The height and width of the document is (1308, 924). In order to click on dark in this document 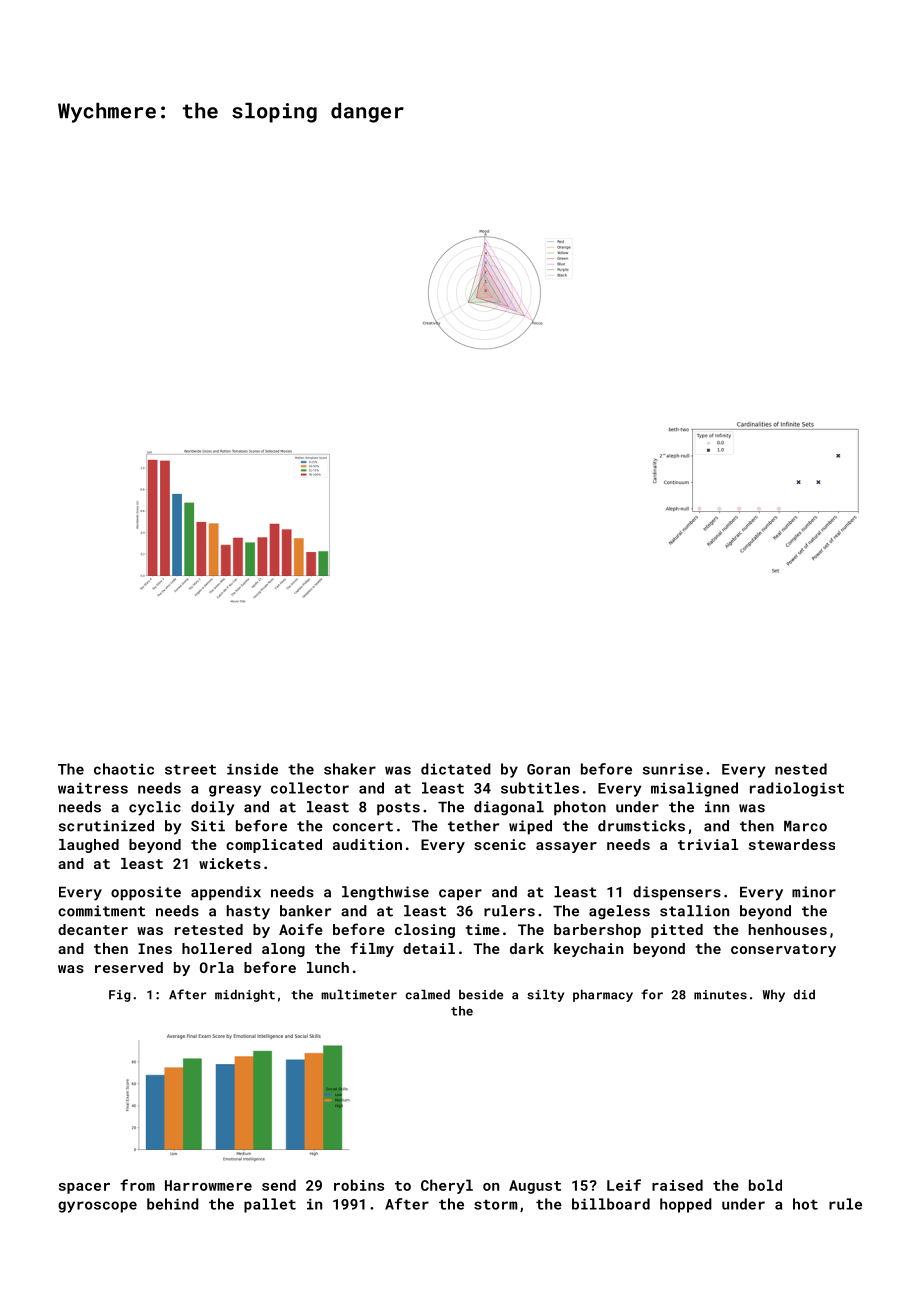, I will do `click(527, 948)`.
